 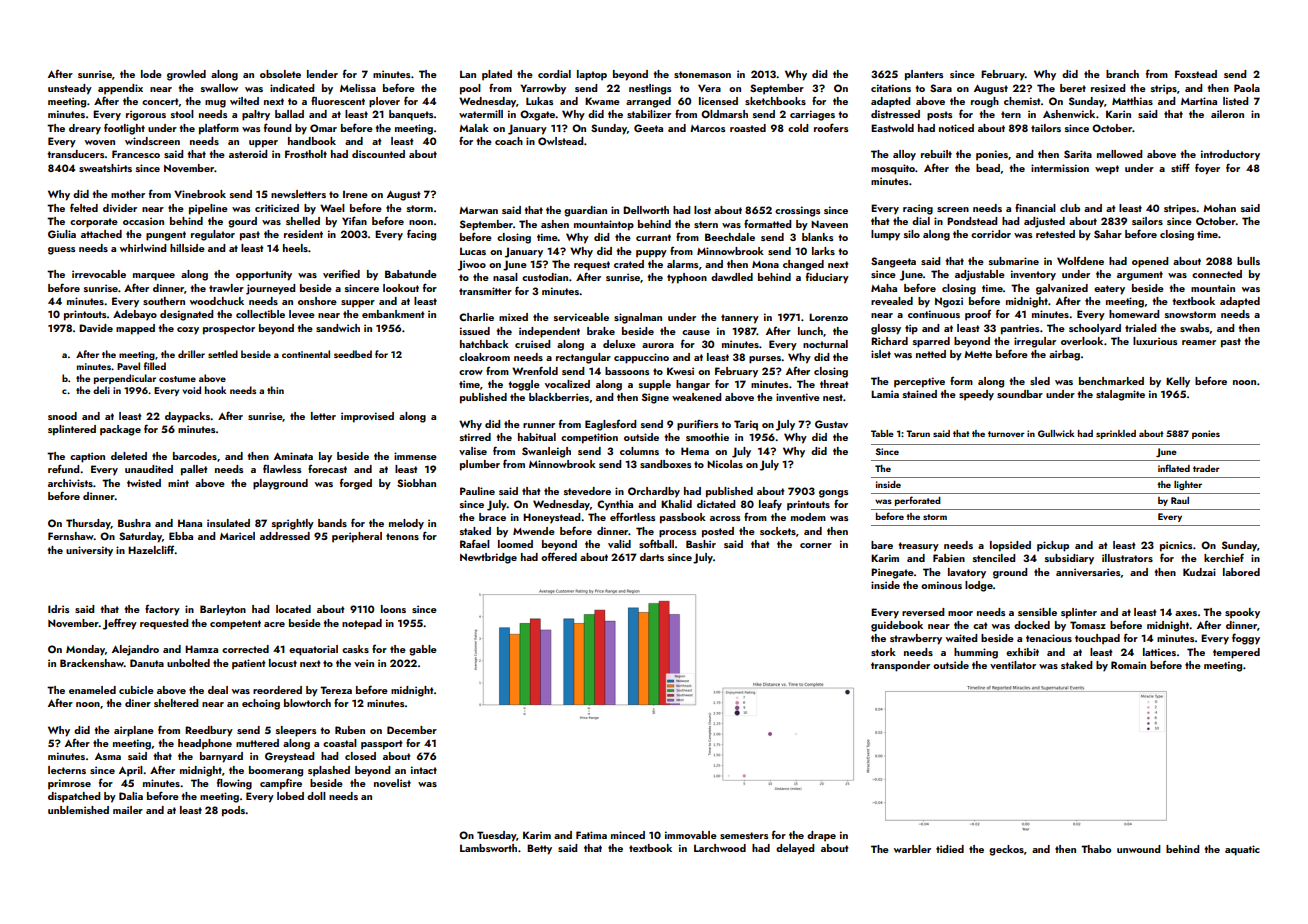 What do you see at coordinates (652, 557) in the screenshot?
I see `darts` at bounding box center [652, 557].
